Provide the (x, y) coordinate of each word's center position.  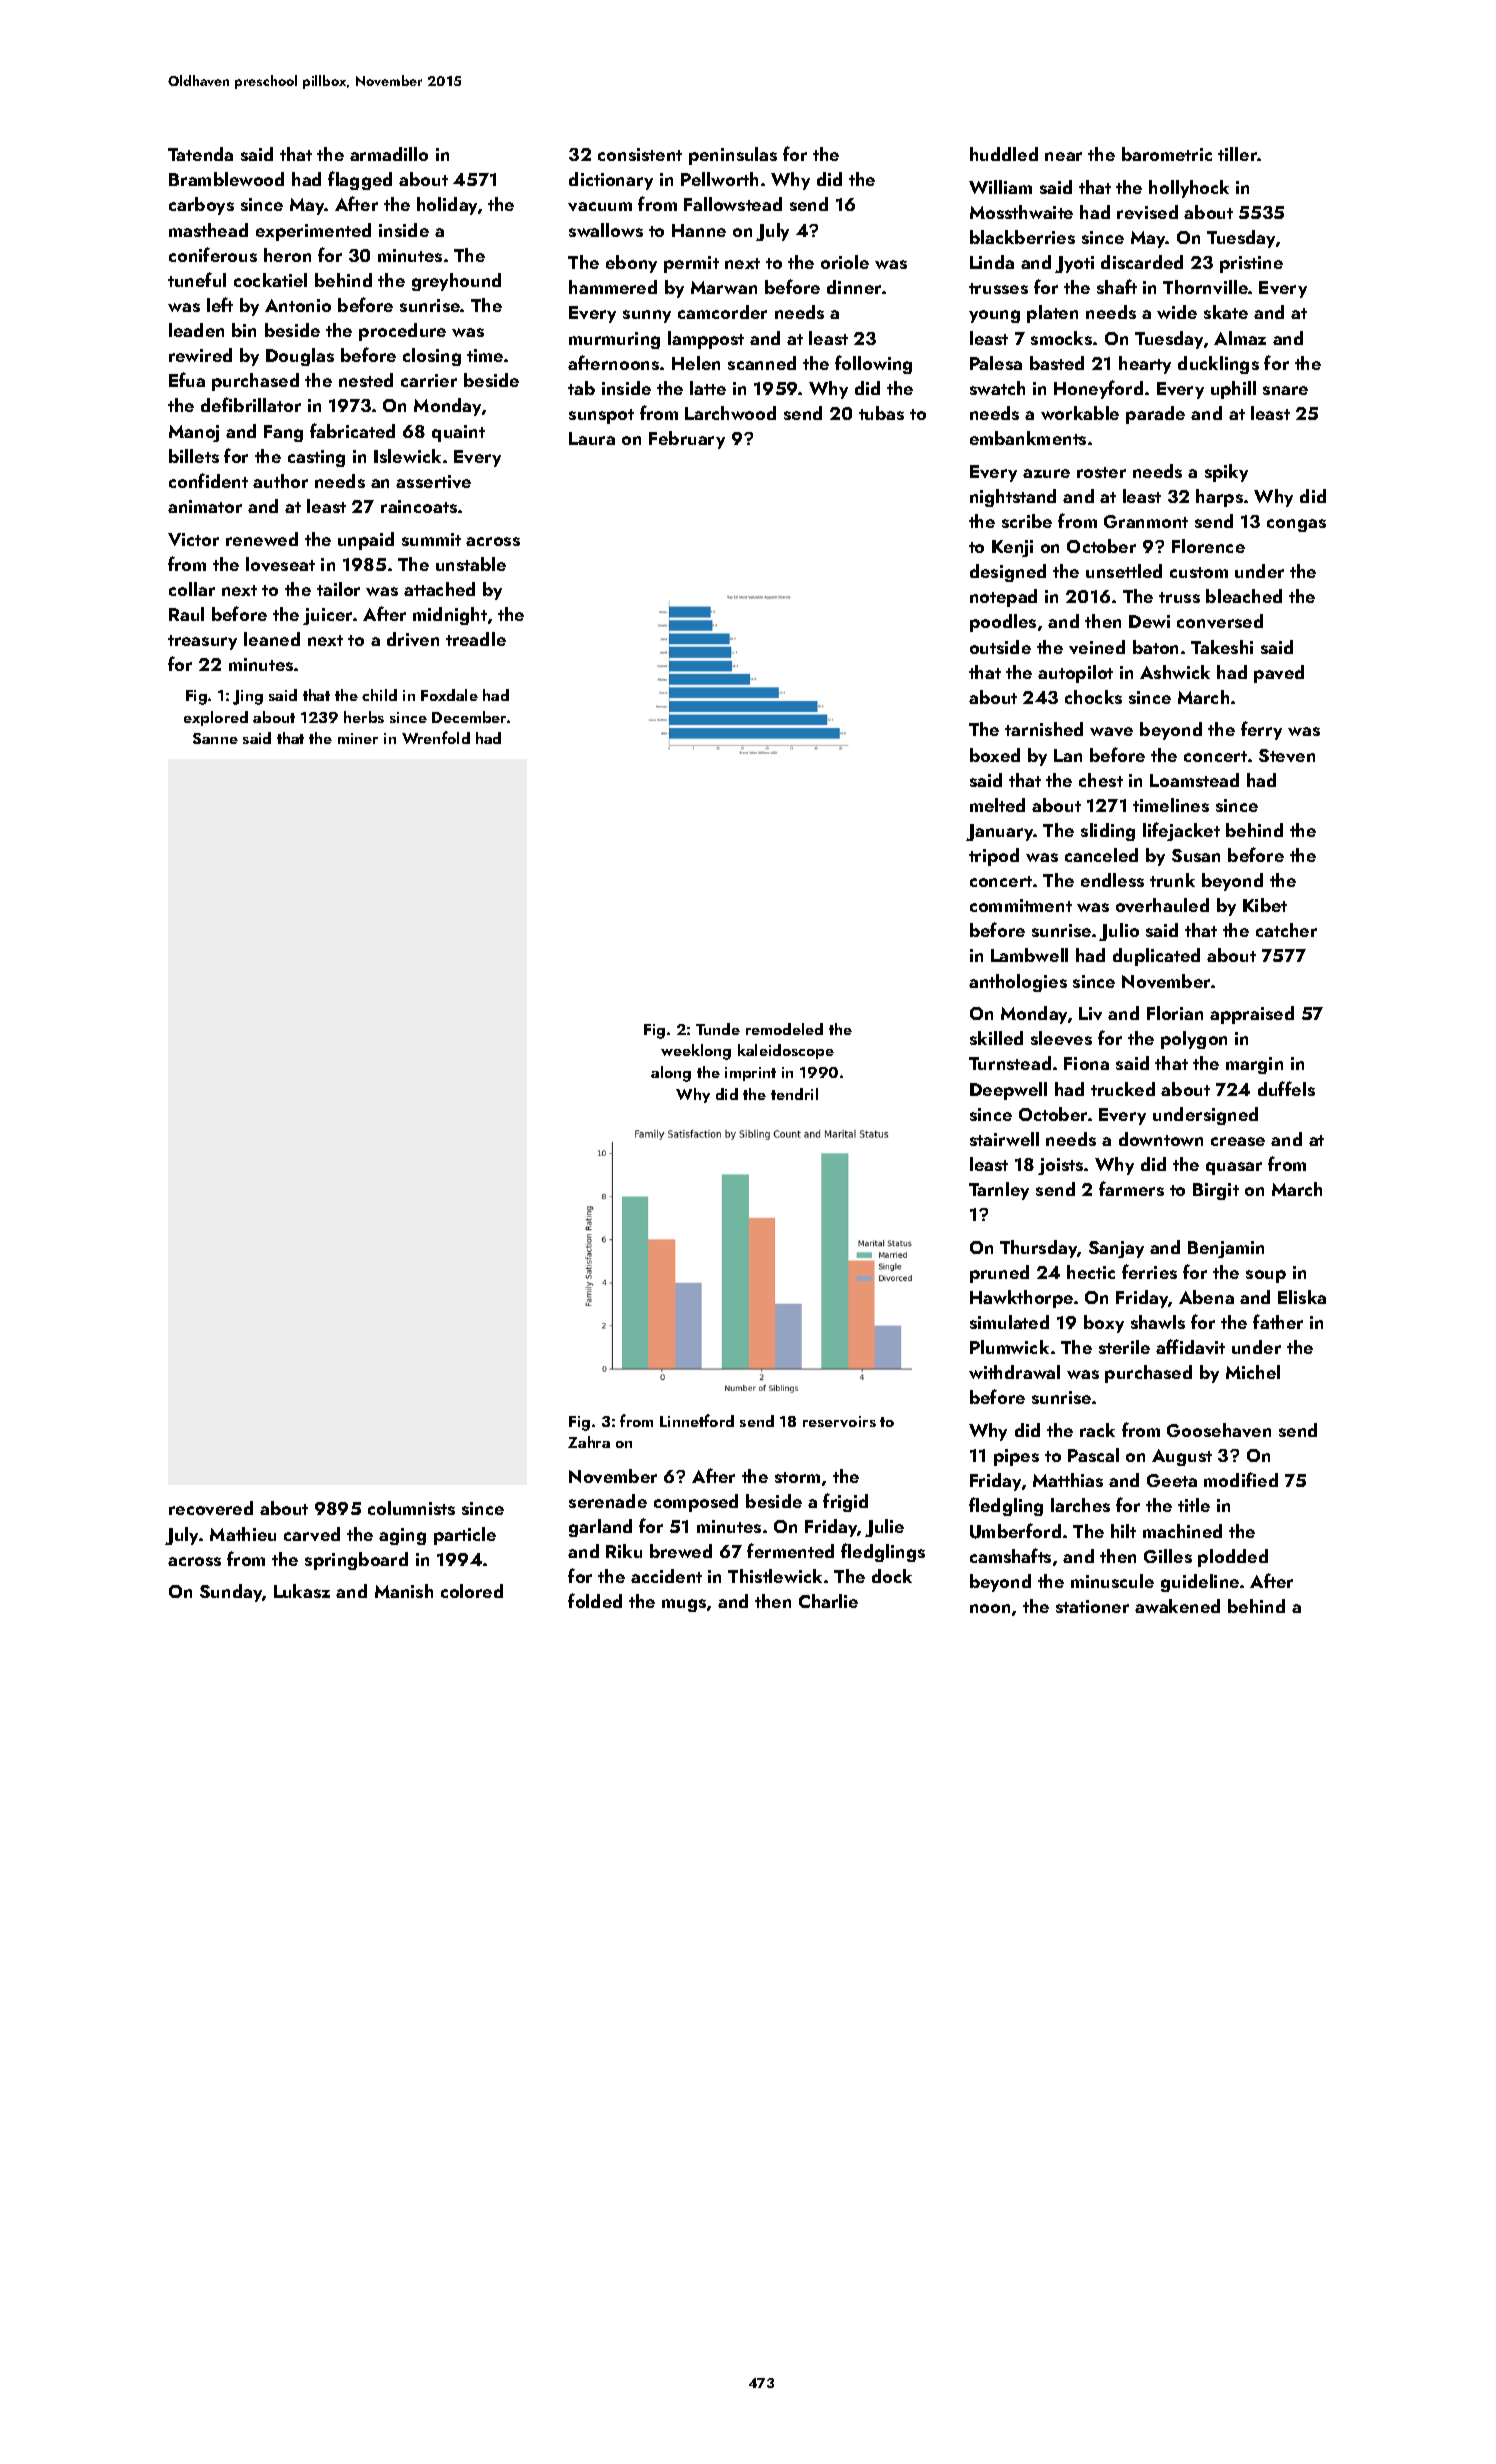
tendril (794, 1094)
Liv (1090, 1013)
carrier (429, 380)
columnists (411, 1508)
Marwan (724, 287)
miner (358, 738)
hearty (1145, 365)
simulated (1009, 1322)
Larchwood (730, 413)
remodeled (784, 1029)
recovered (211, 1508)
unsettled (1124, 571)
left (220, 304)
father (1278, 1321)
